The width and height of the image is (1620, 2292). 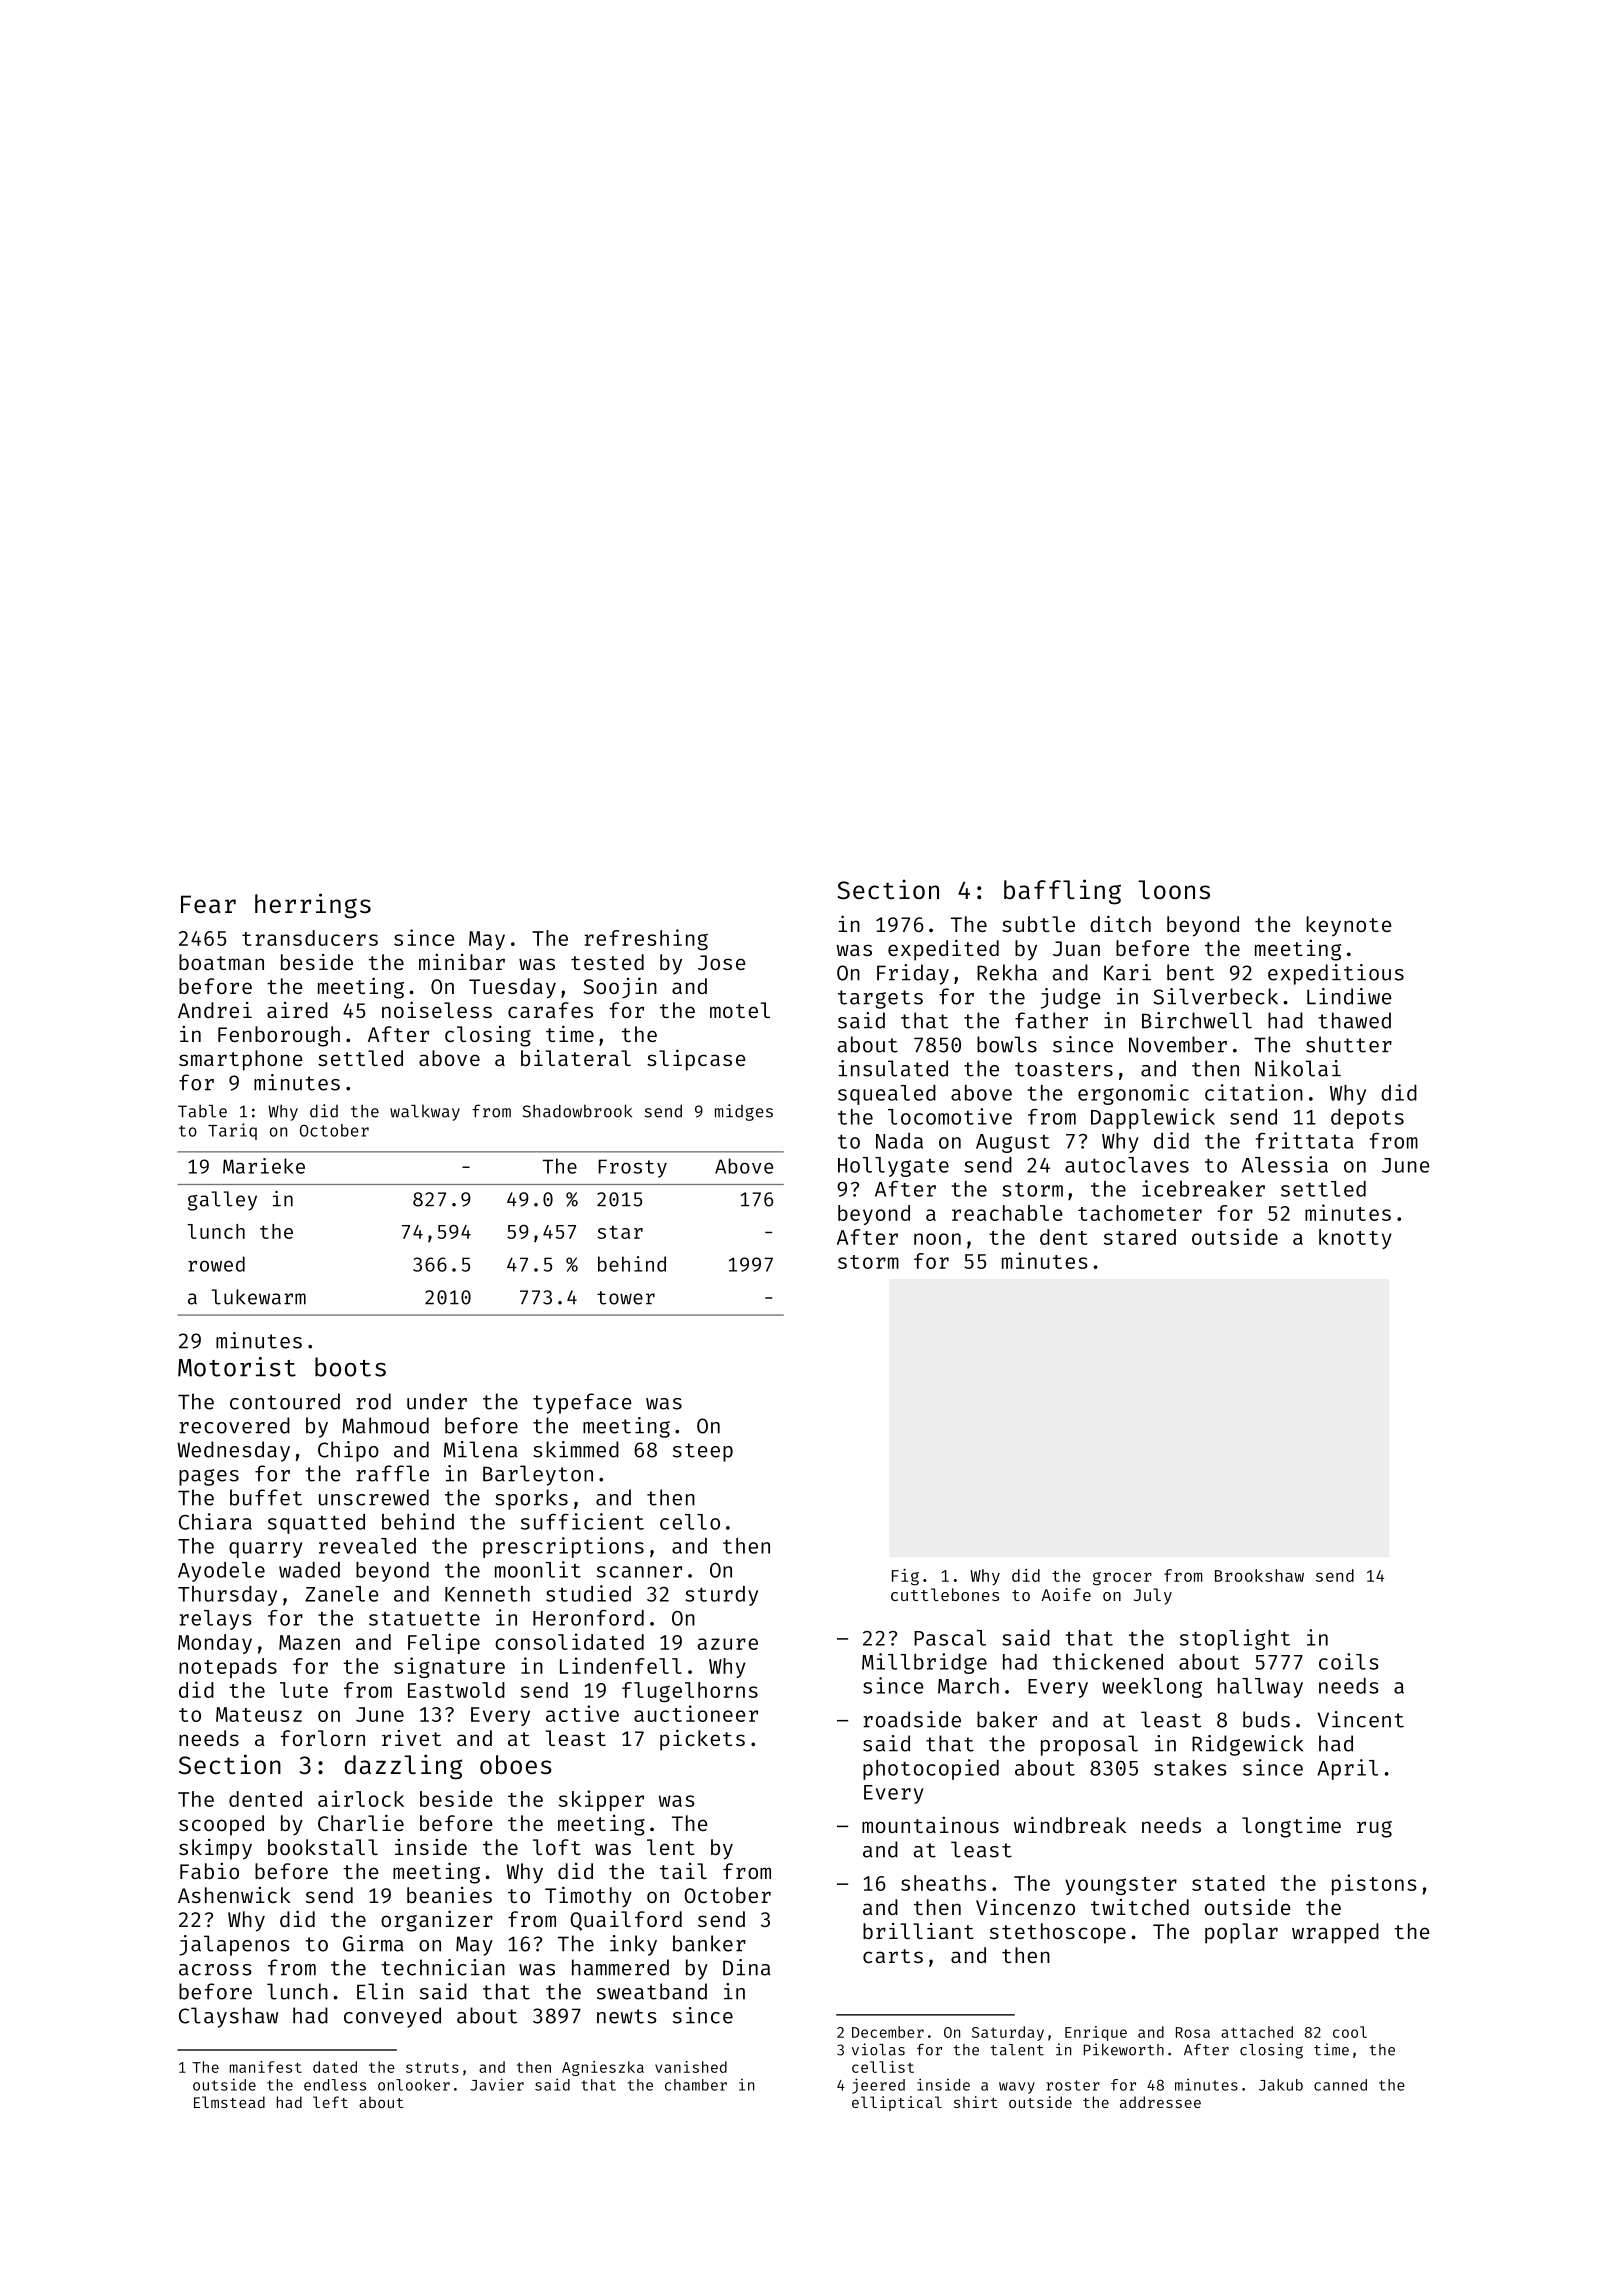 I want to click on Brookshaw, so click(x=1259, y=1575).
